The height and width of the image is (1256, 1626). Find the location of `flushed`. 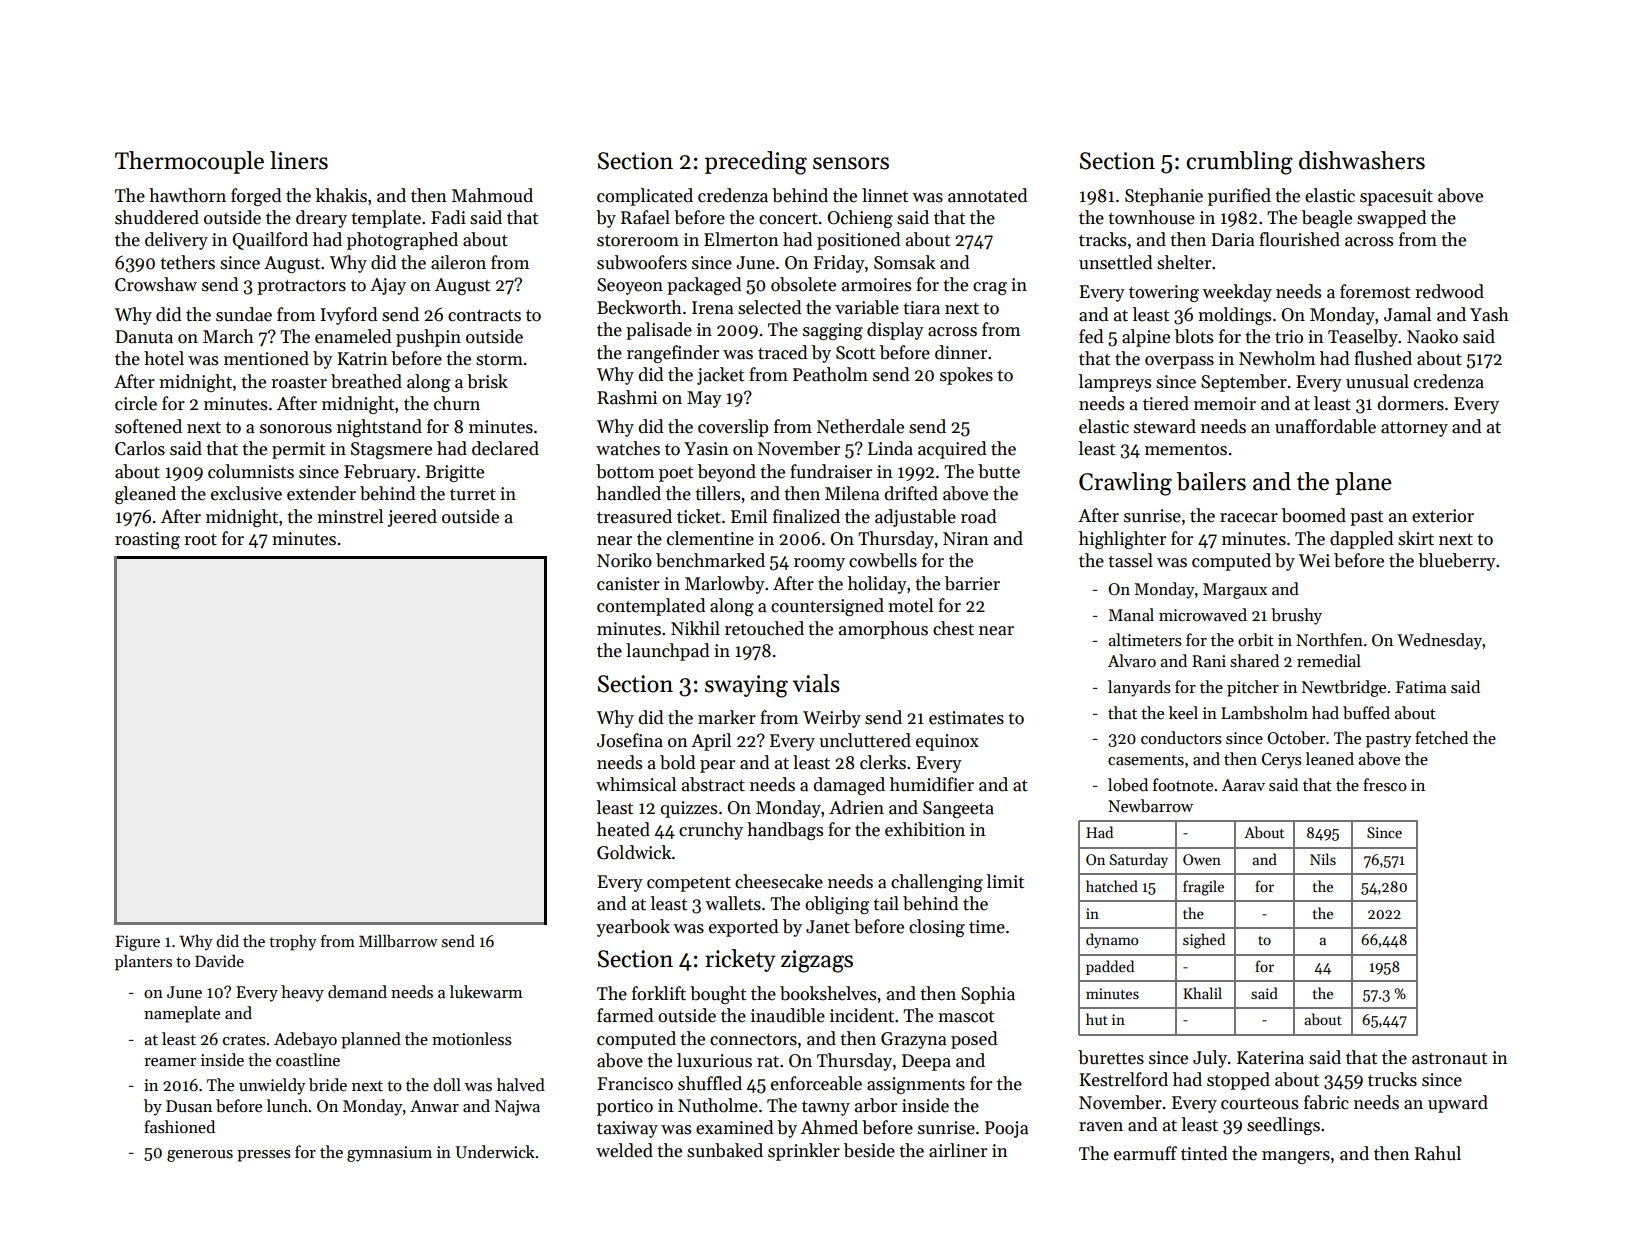

flushed is located at coordinates (1383, 358).
